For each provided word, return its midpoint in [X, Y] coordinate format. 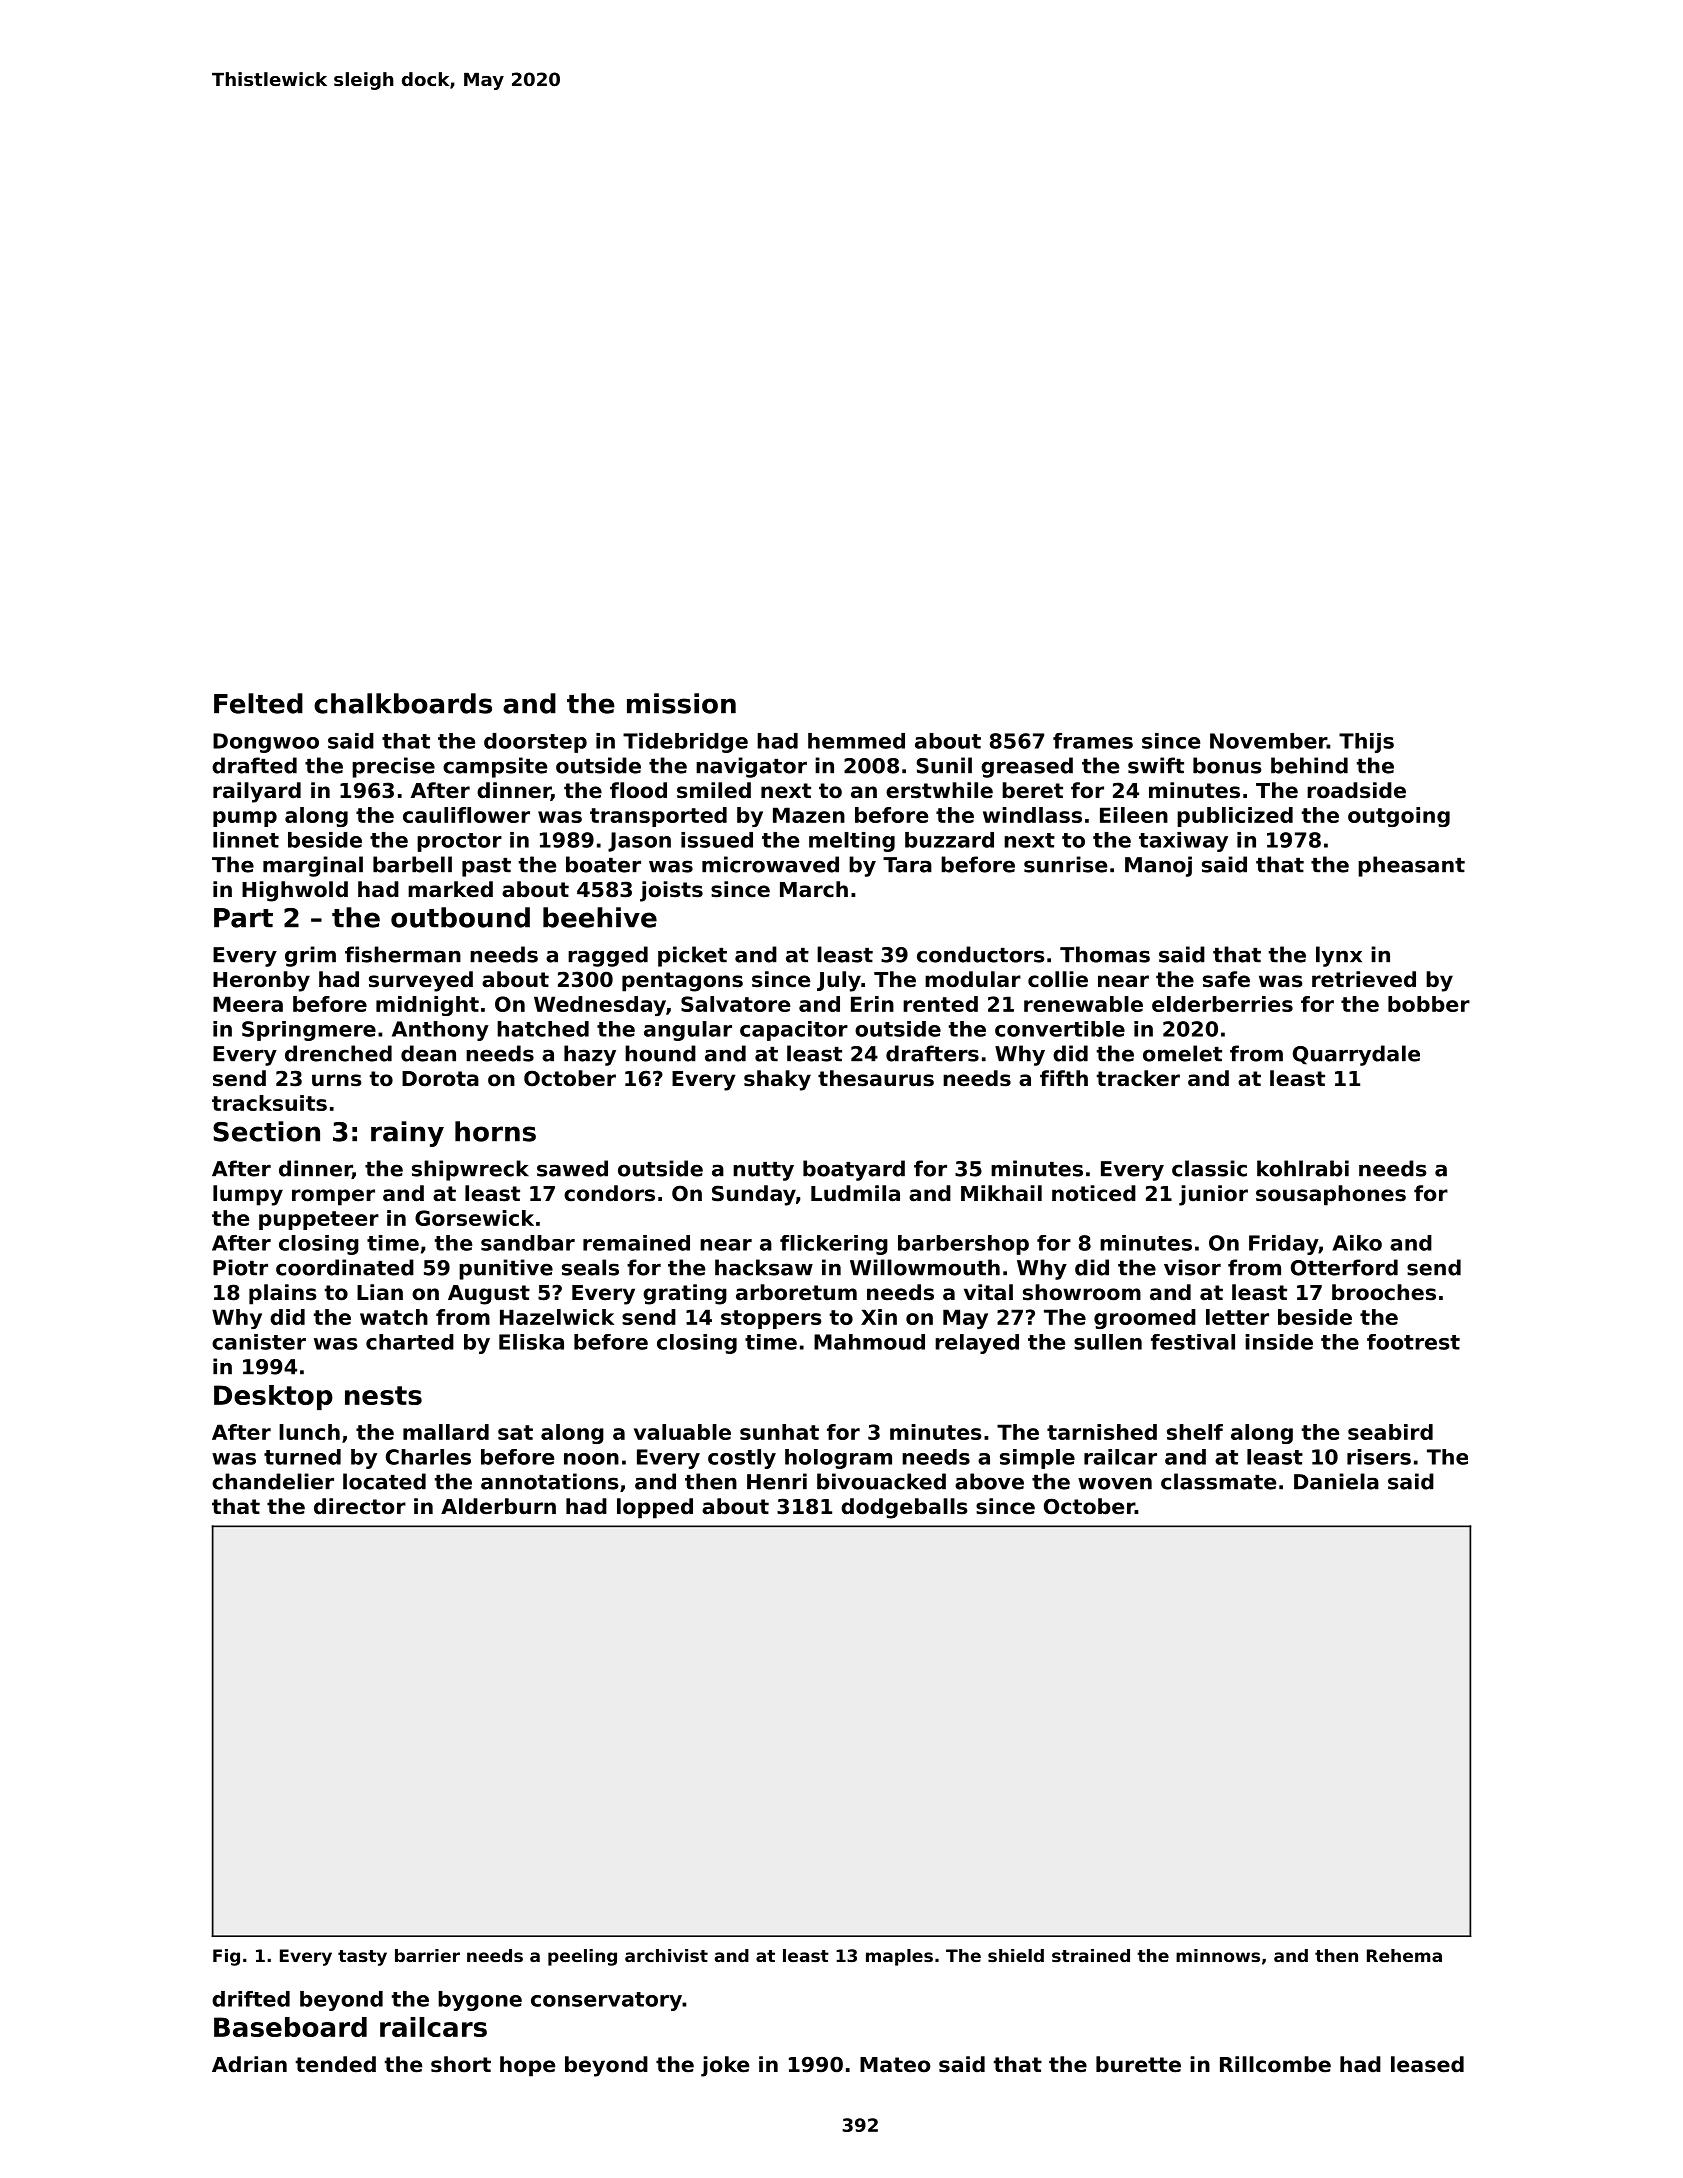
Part [243, 918]
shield [1016, 1955]
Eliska [531, 1342]
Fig [226, 1957]
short [461, 2064]
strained [1091, 1955]
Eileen [1134, 815]
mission [681, 703]
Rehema [1404, 1955]
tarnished [1102, 1432]
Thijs [1366, 743]
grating [685, 1294]
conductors [980, 954]
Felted [258, 703]
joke [725, 2066]
